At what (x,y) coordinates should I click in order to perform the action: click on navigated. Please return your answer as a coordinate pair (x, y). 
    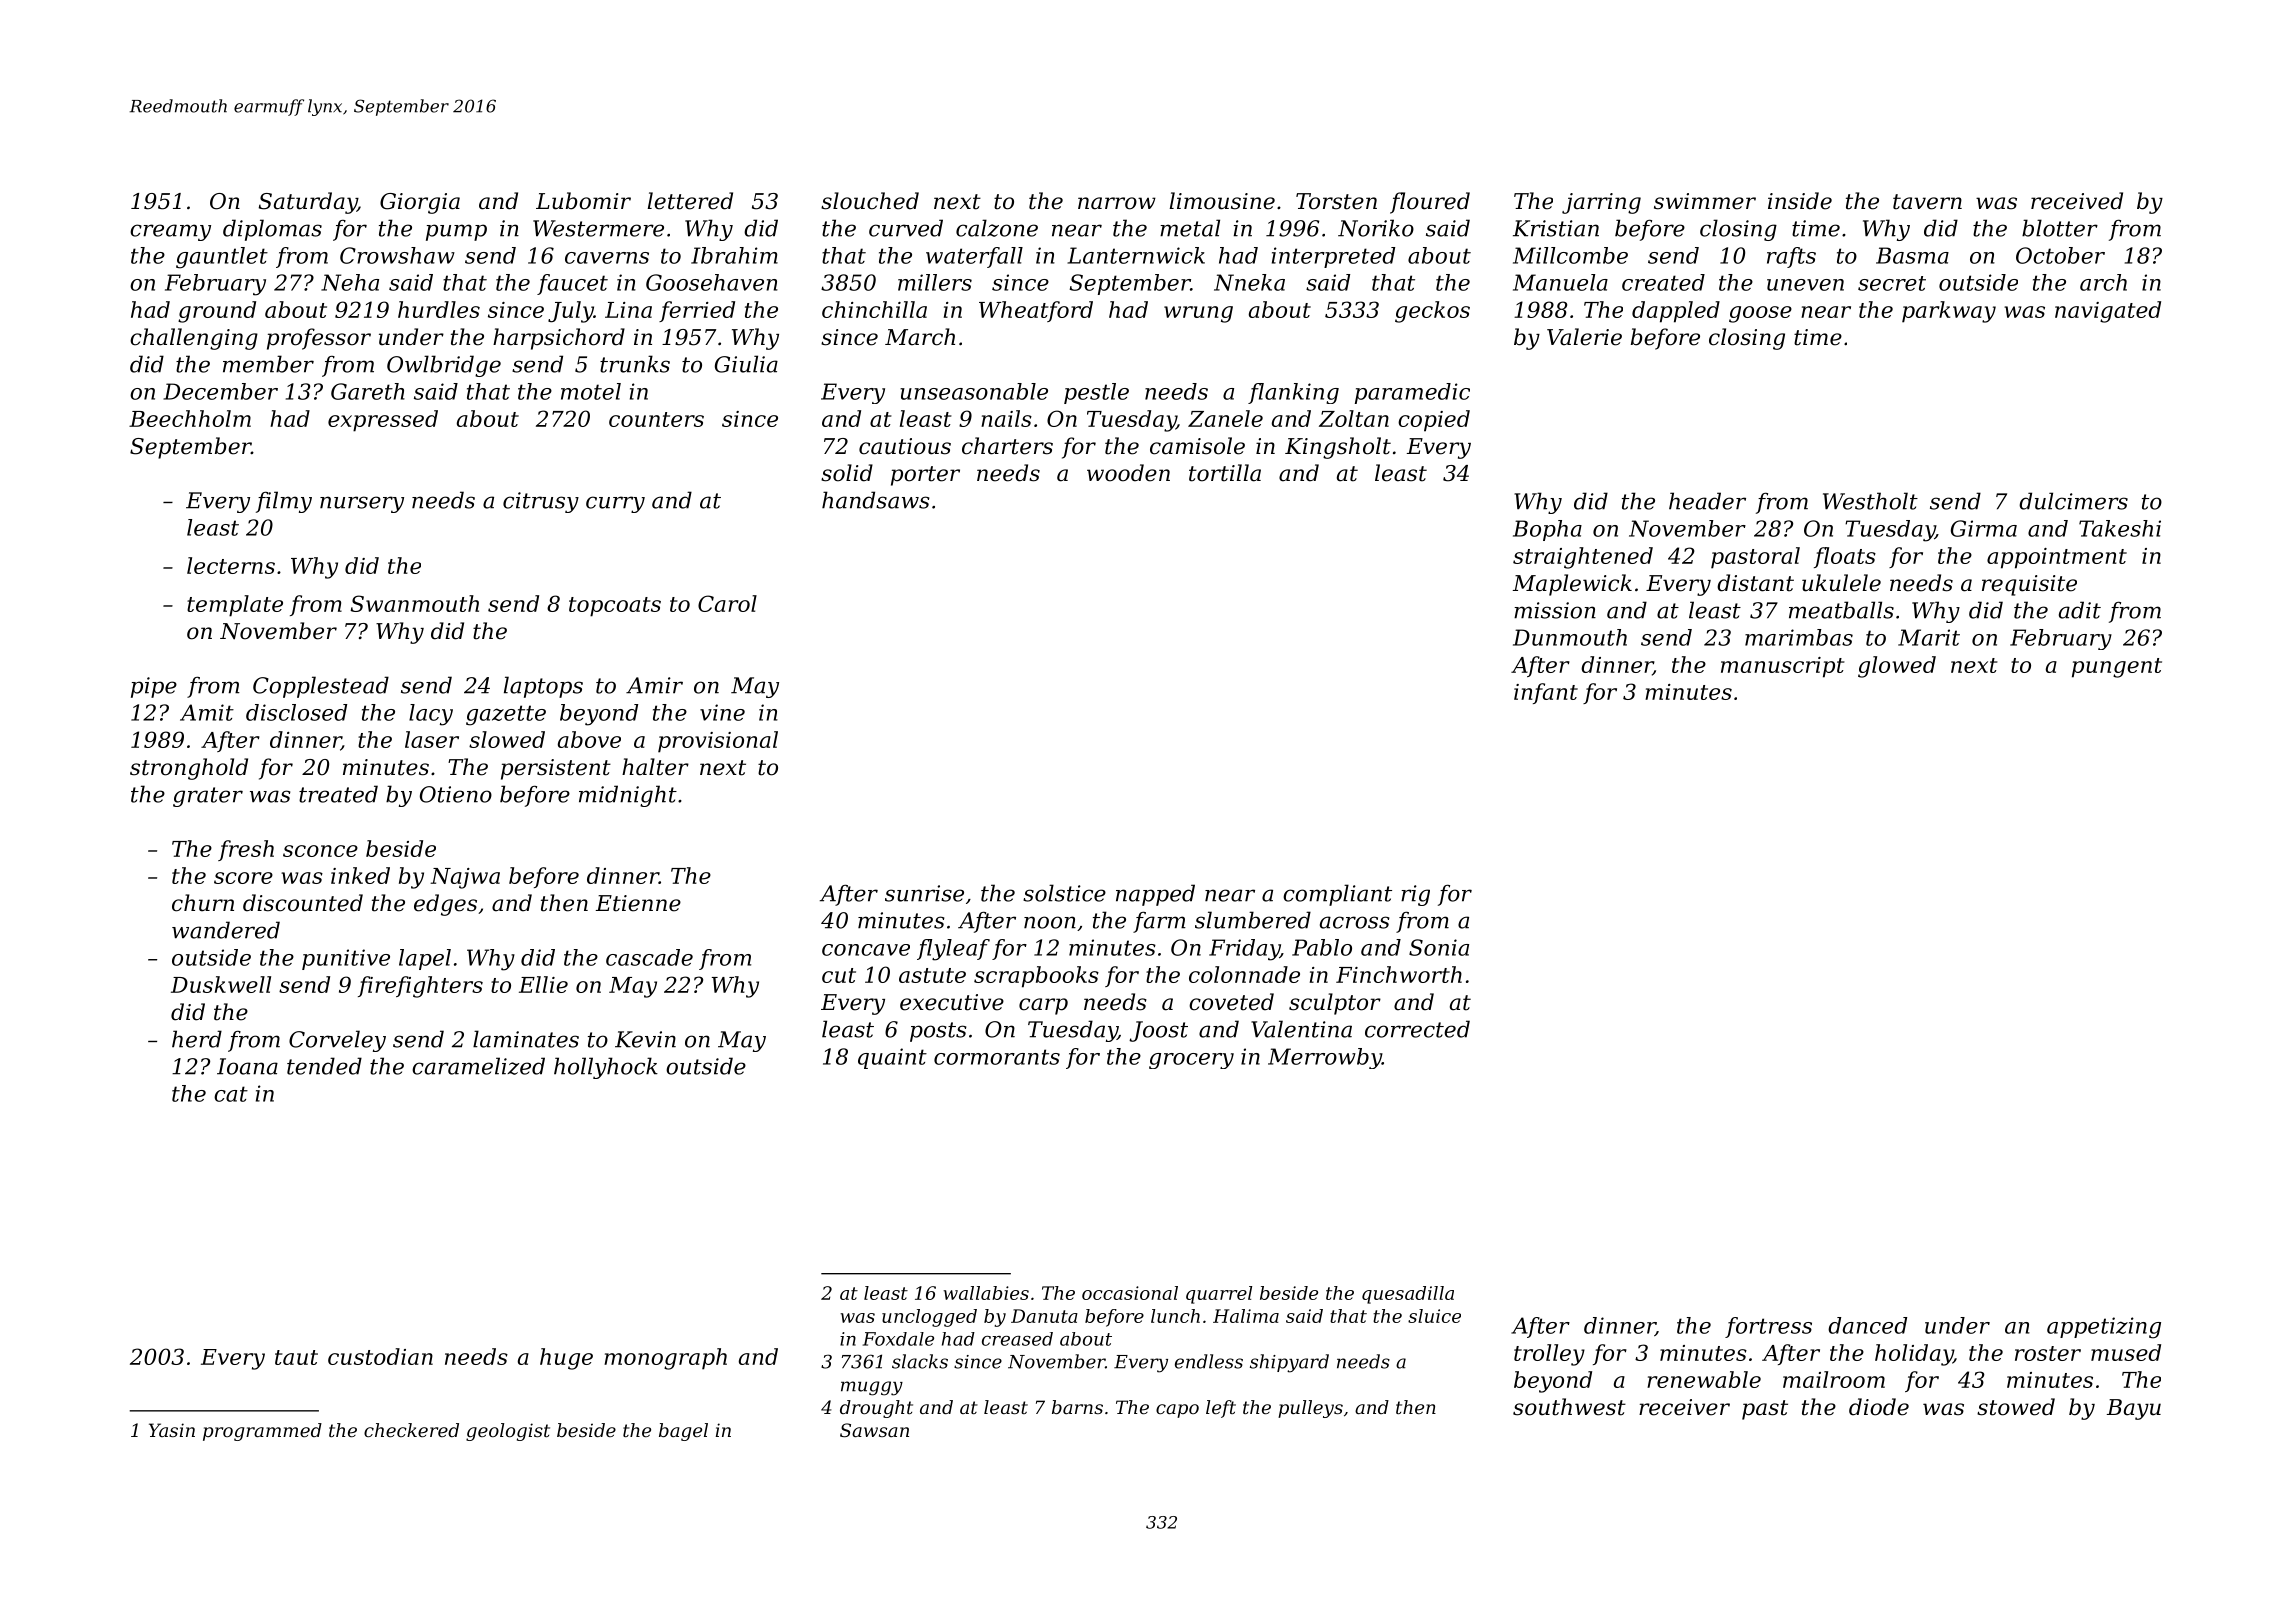
    Looking at the image, I should click on (2108, 312).
